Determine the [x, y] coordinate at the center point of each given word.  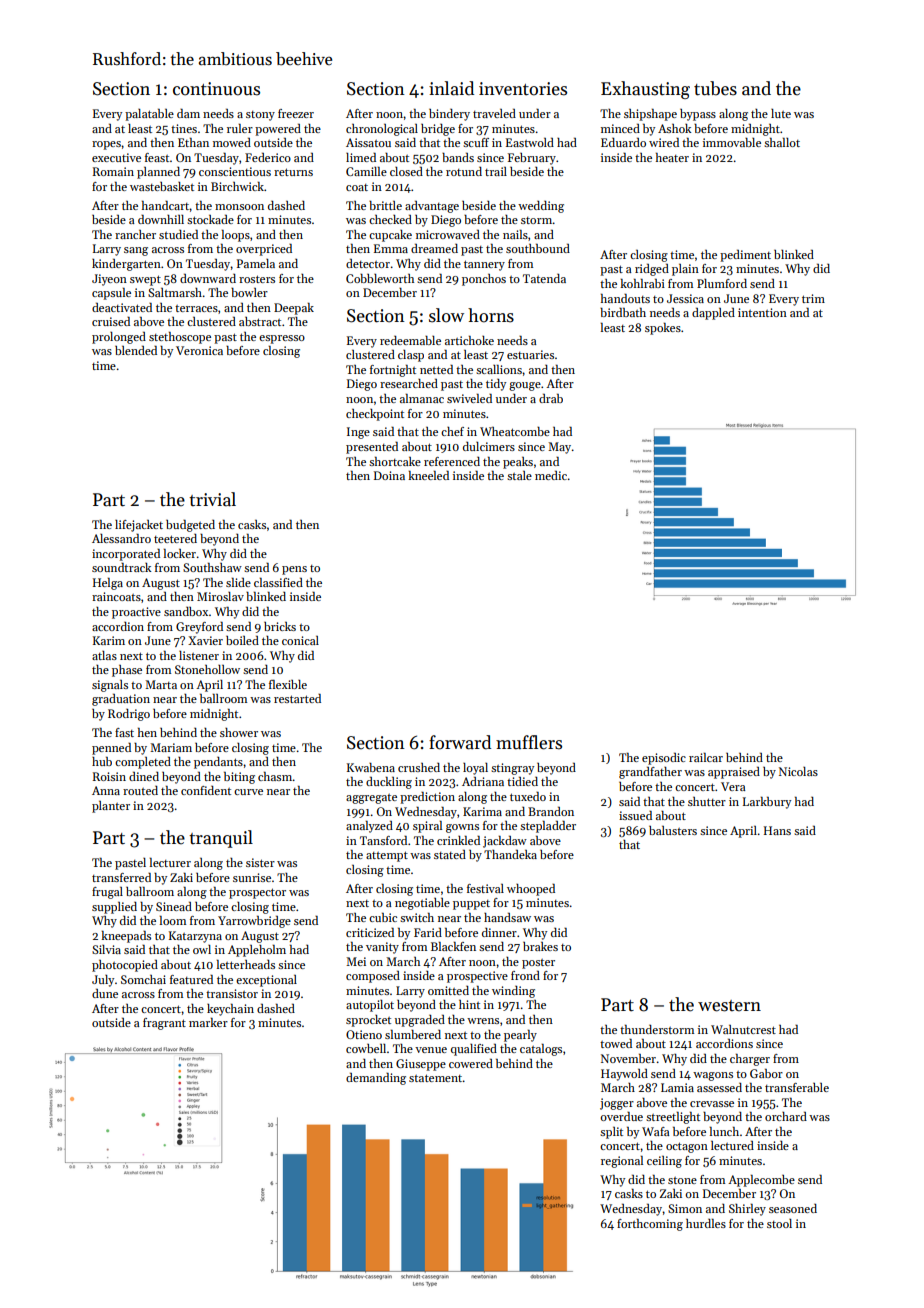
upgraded [420, 1021]
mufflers [529, 742]
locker [180, 553]
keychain [230, 1010]
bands [458, 157]
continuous [216, 89]
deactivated [122, 307]
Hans [777, 830]
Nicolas [798, 771]
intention [762, 312]
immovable [732, 142]
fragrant [164, 1024]
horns [491, 315]
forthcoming [650, 1225]
